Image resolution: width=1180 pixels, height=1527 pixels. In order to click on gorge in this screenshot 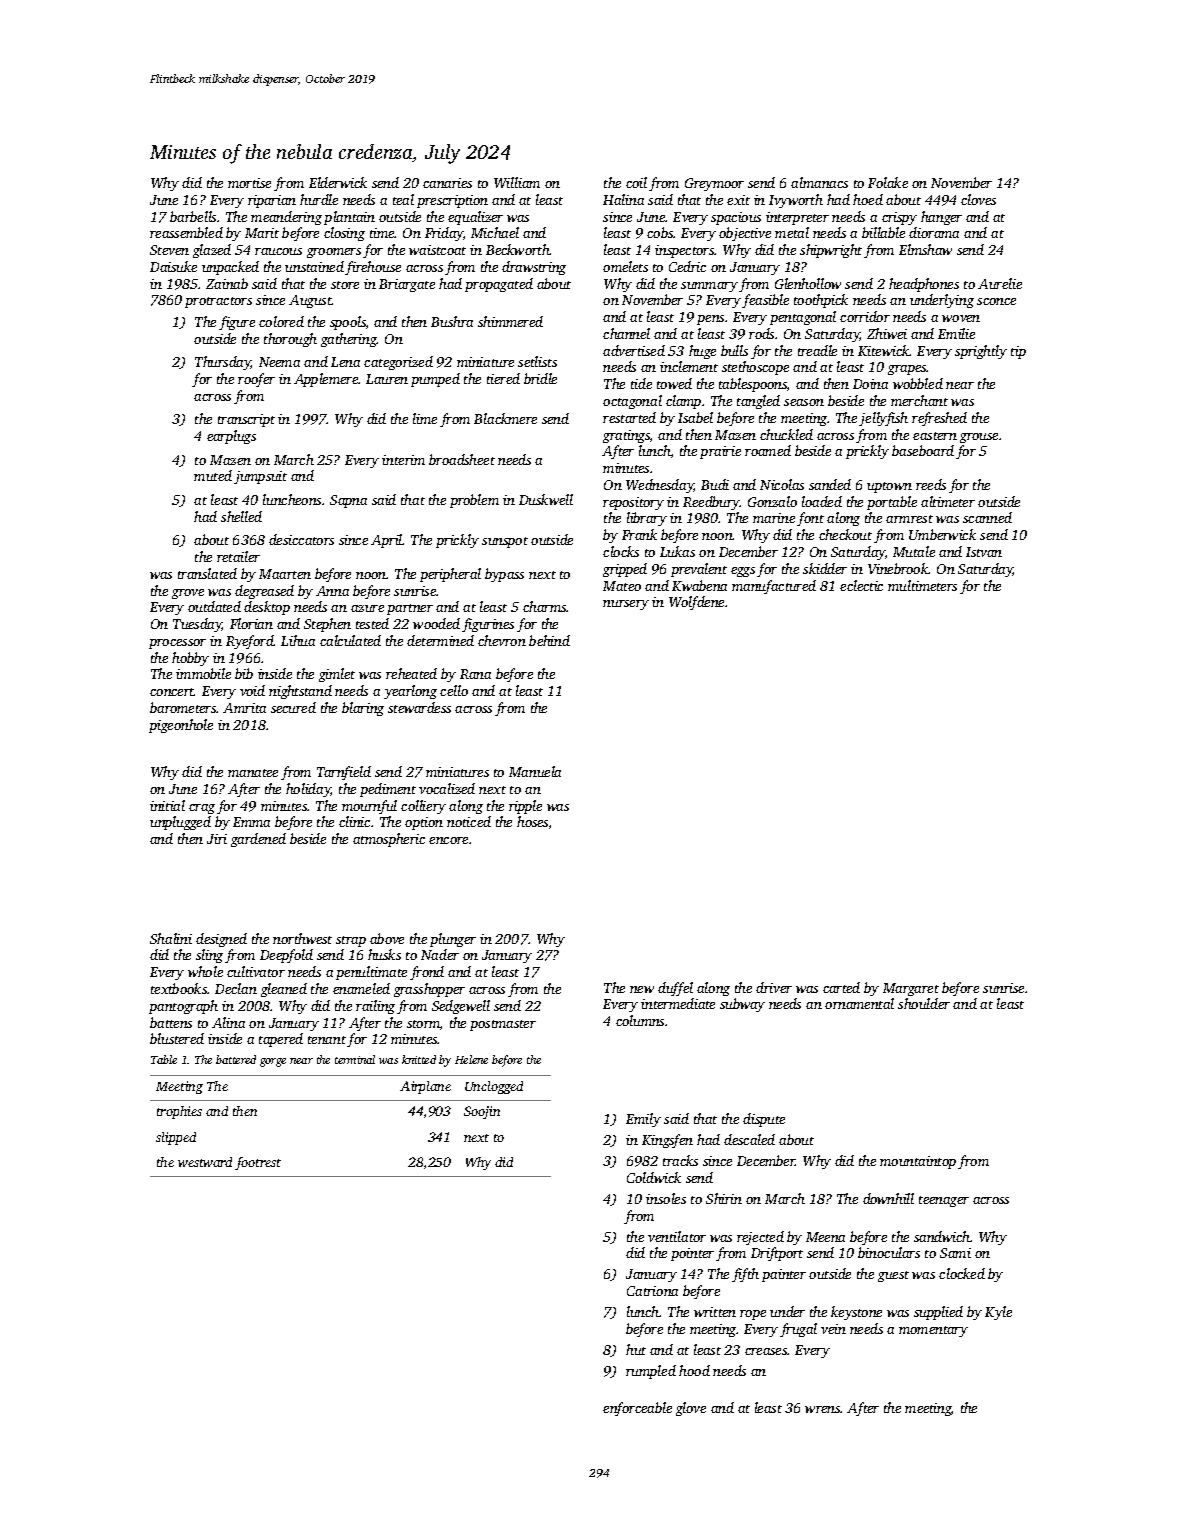, I will do `click(273, 1062)`.
